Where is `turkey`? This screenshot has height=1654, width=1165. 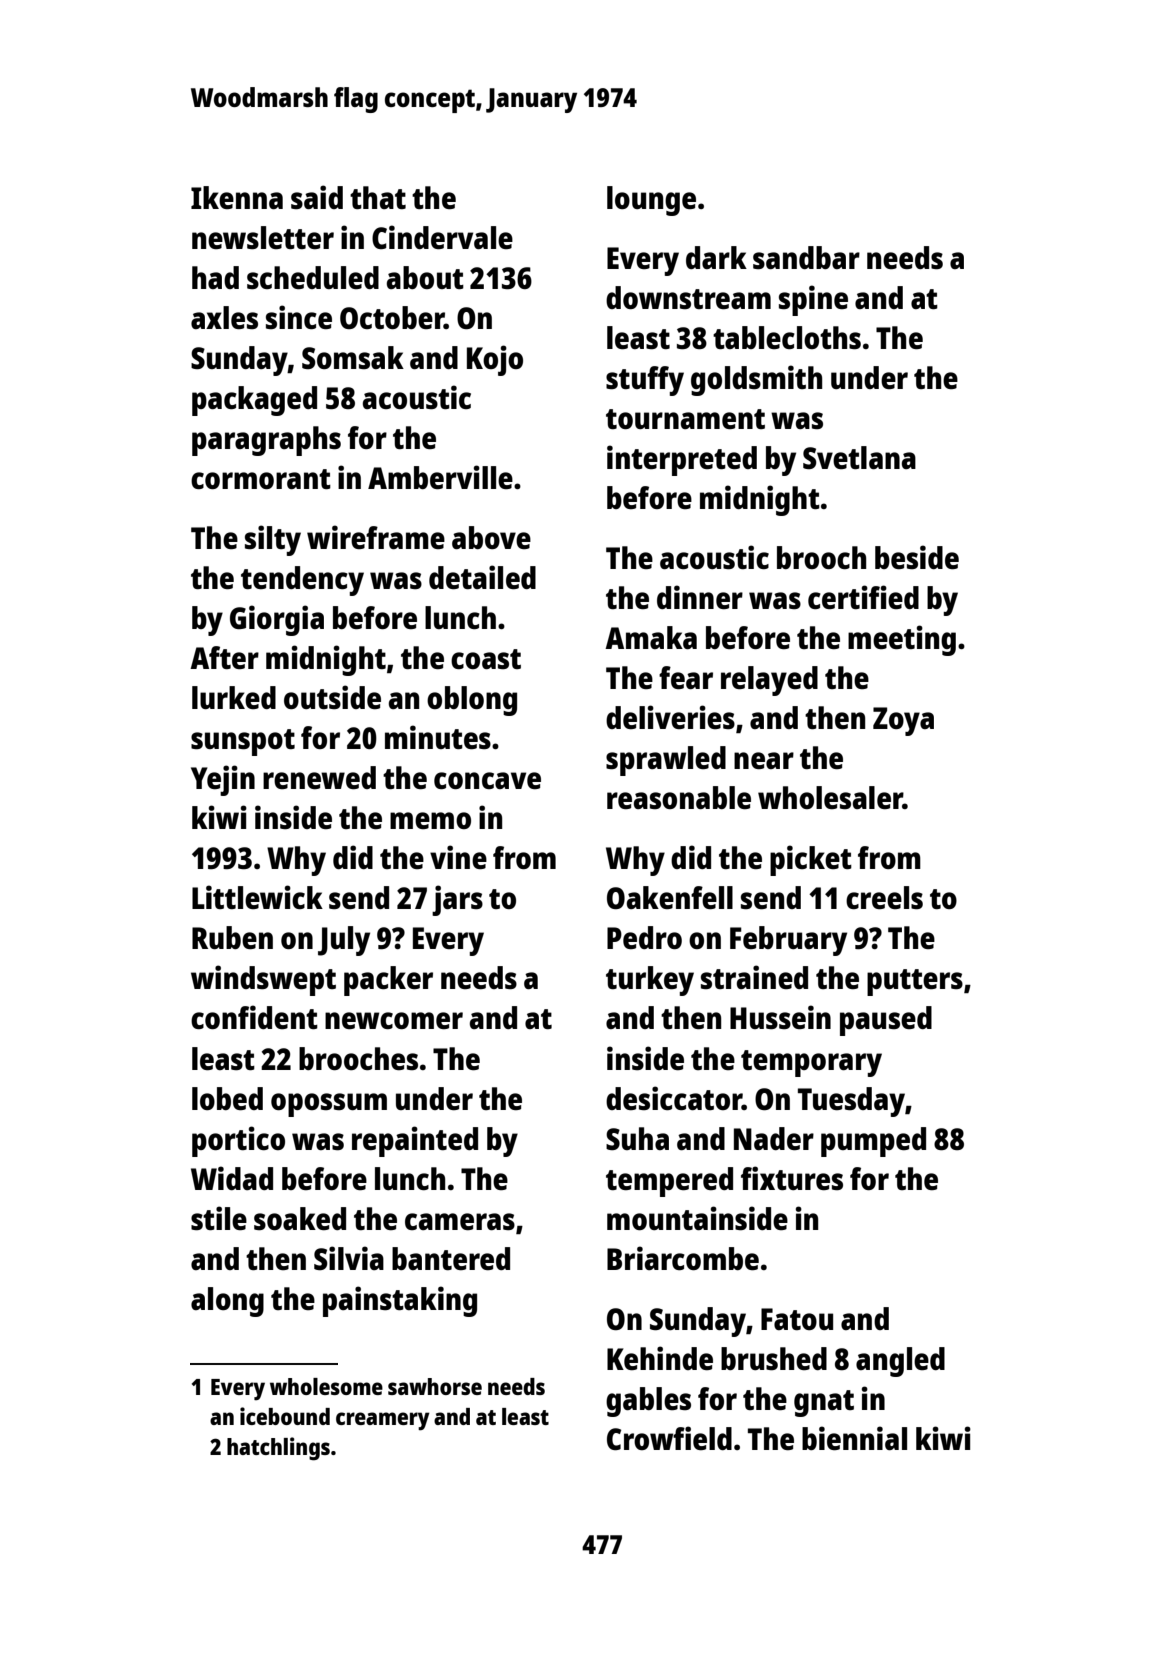 turkey is located at coordinates (650, 981).
